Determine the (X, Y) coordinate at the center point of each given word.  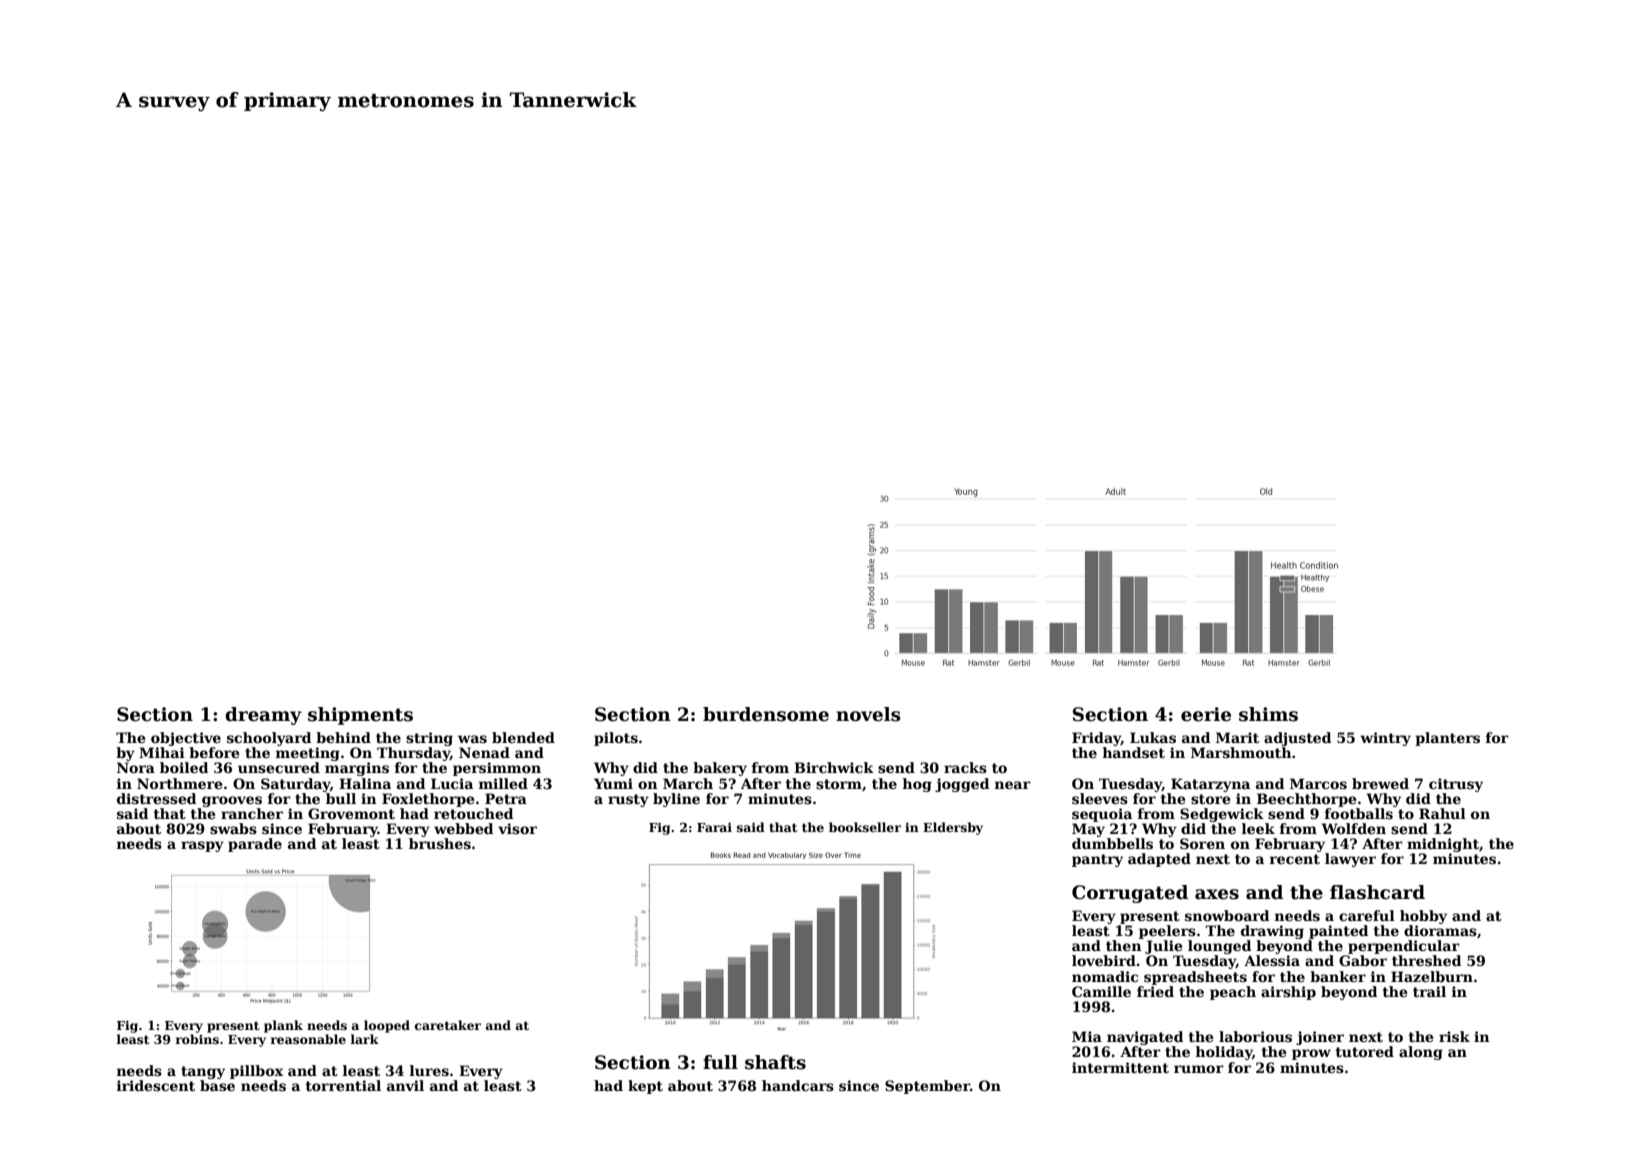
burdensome (766, 714)
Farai (714, 827)
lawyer (1350, 860)
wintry (1385, 739)
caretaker (448, 1025)
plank (283, 1026)
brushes (440, 843)
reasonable (308, 1039)
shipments (360, 716)
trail (1429, 991)
